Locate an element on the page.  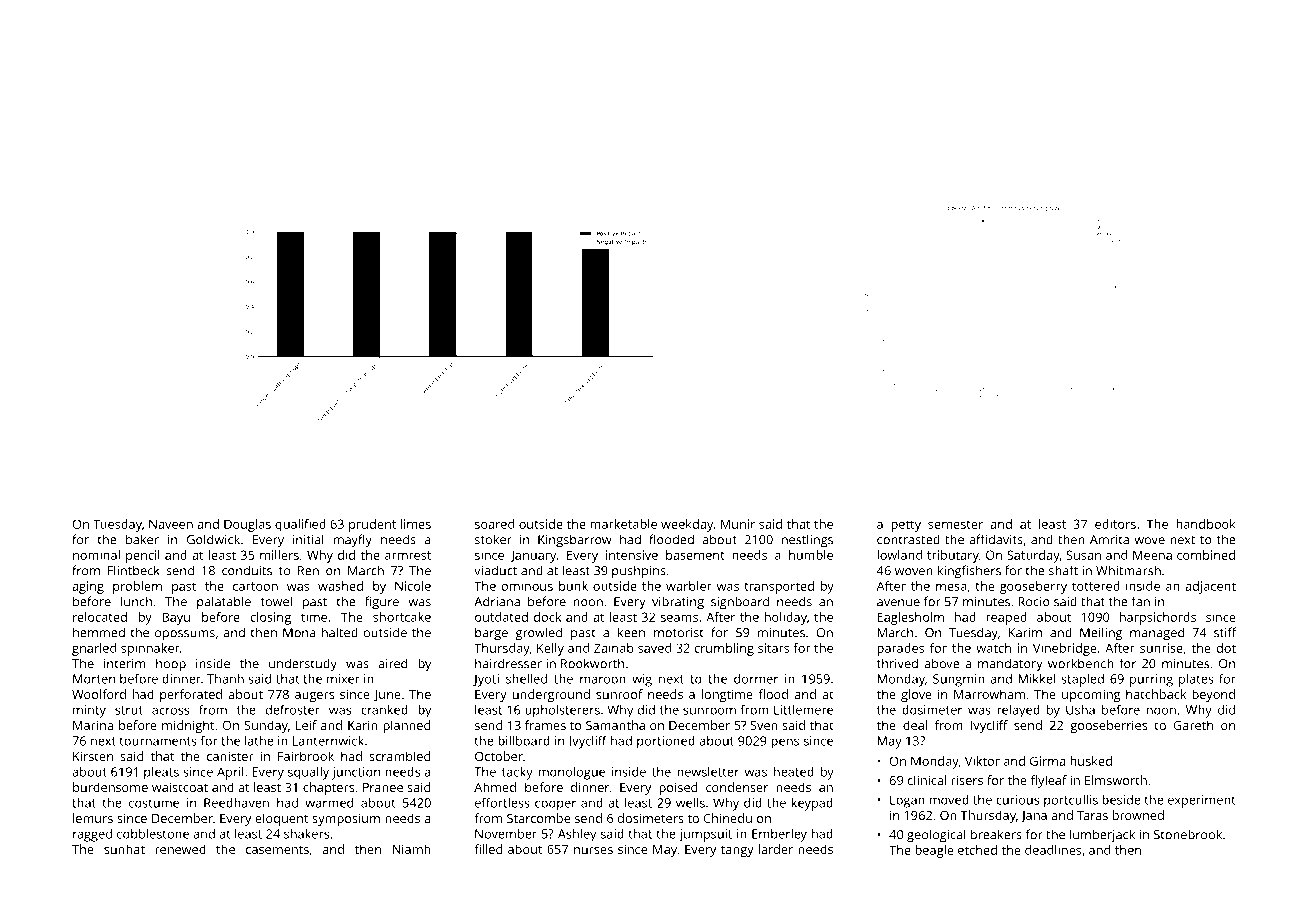
hatchback is located at coordinates (1156, 694).
